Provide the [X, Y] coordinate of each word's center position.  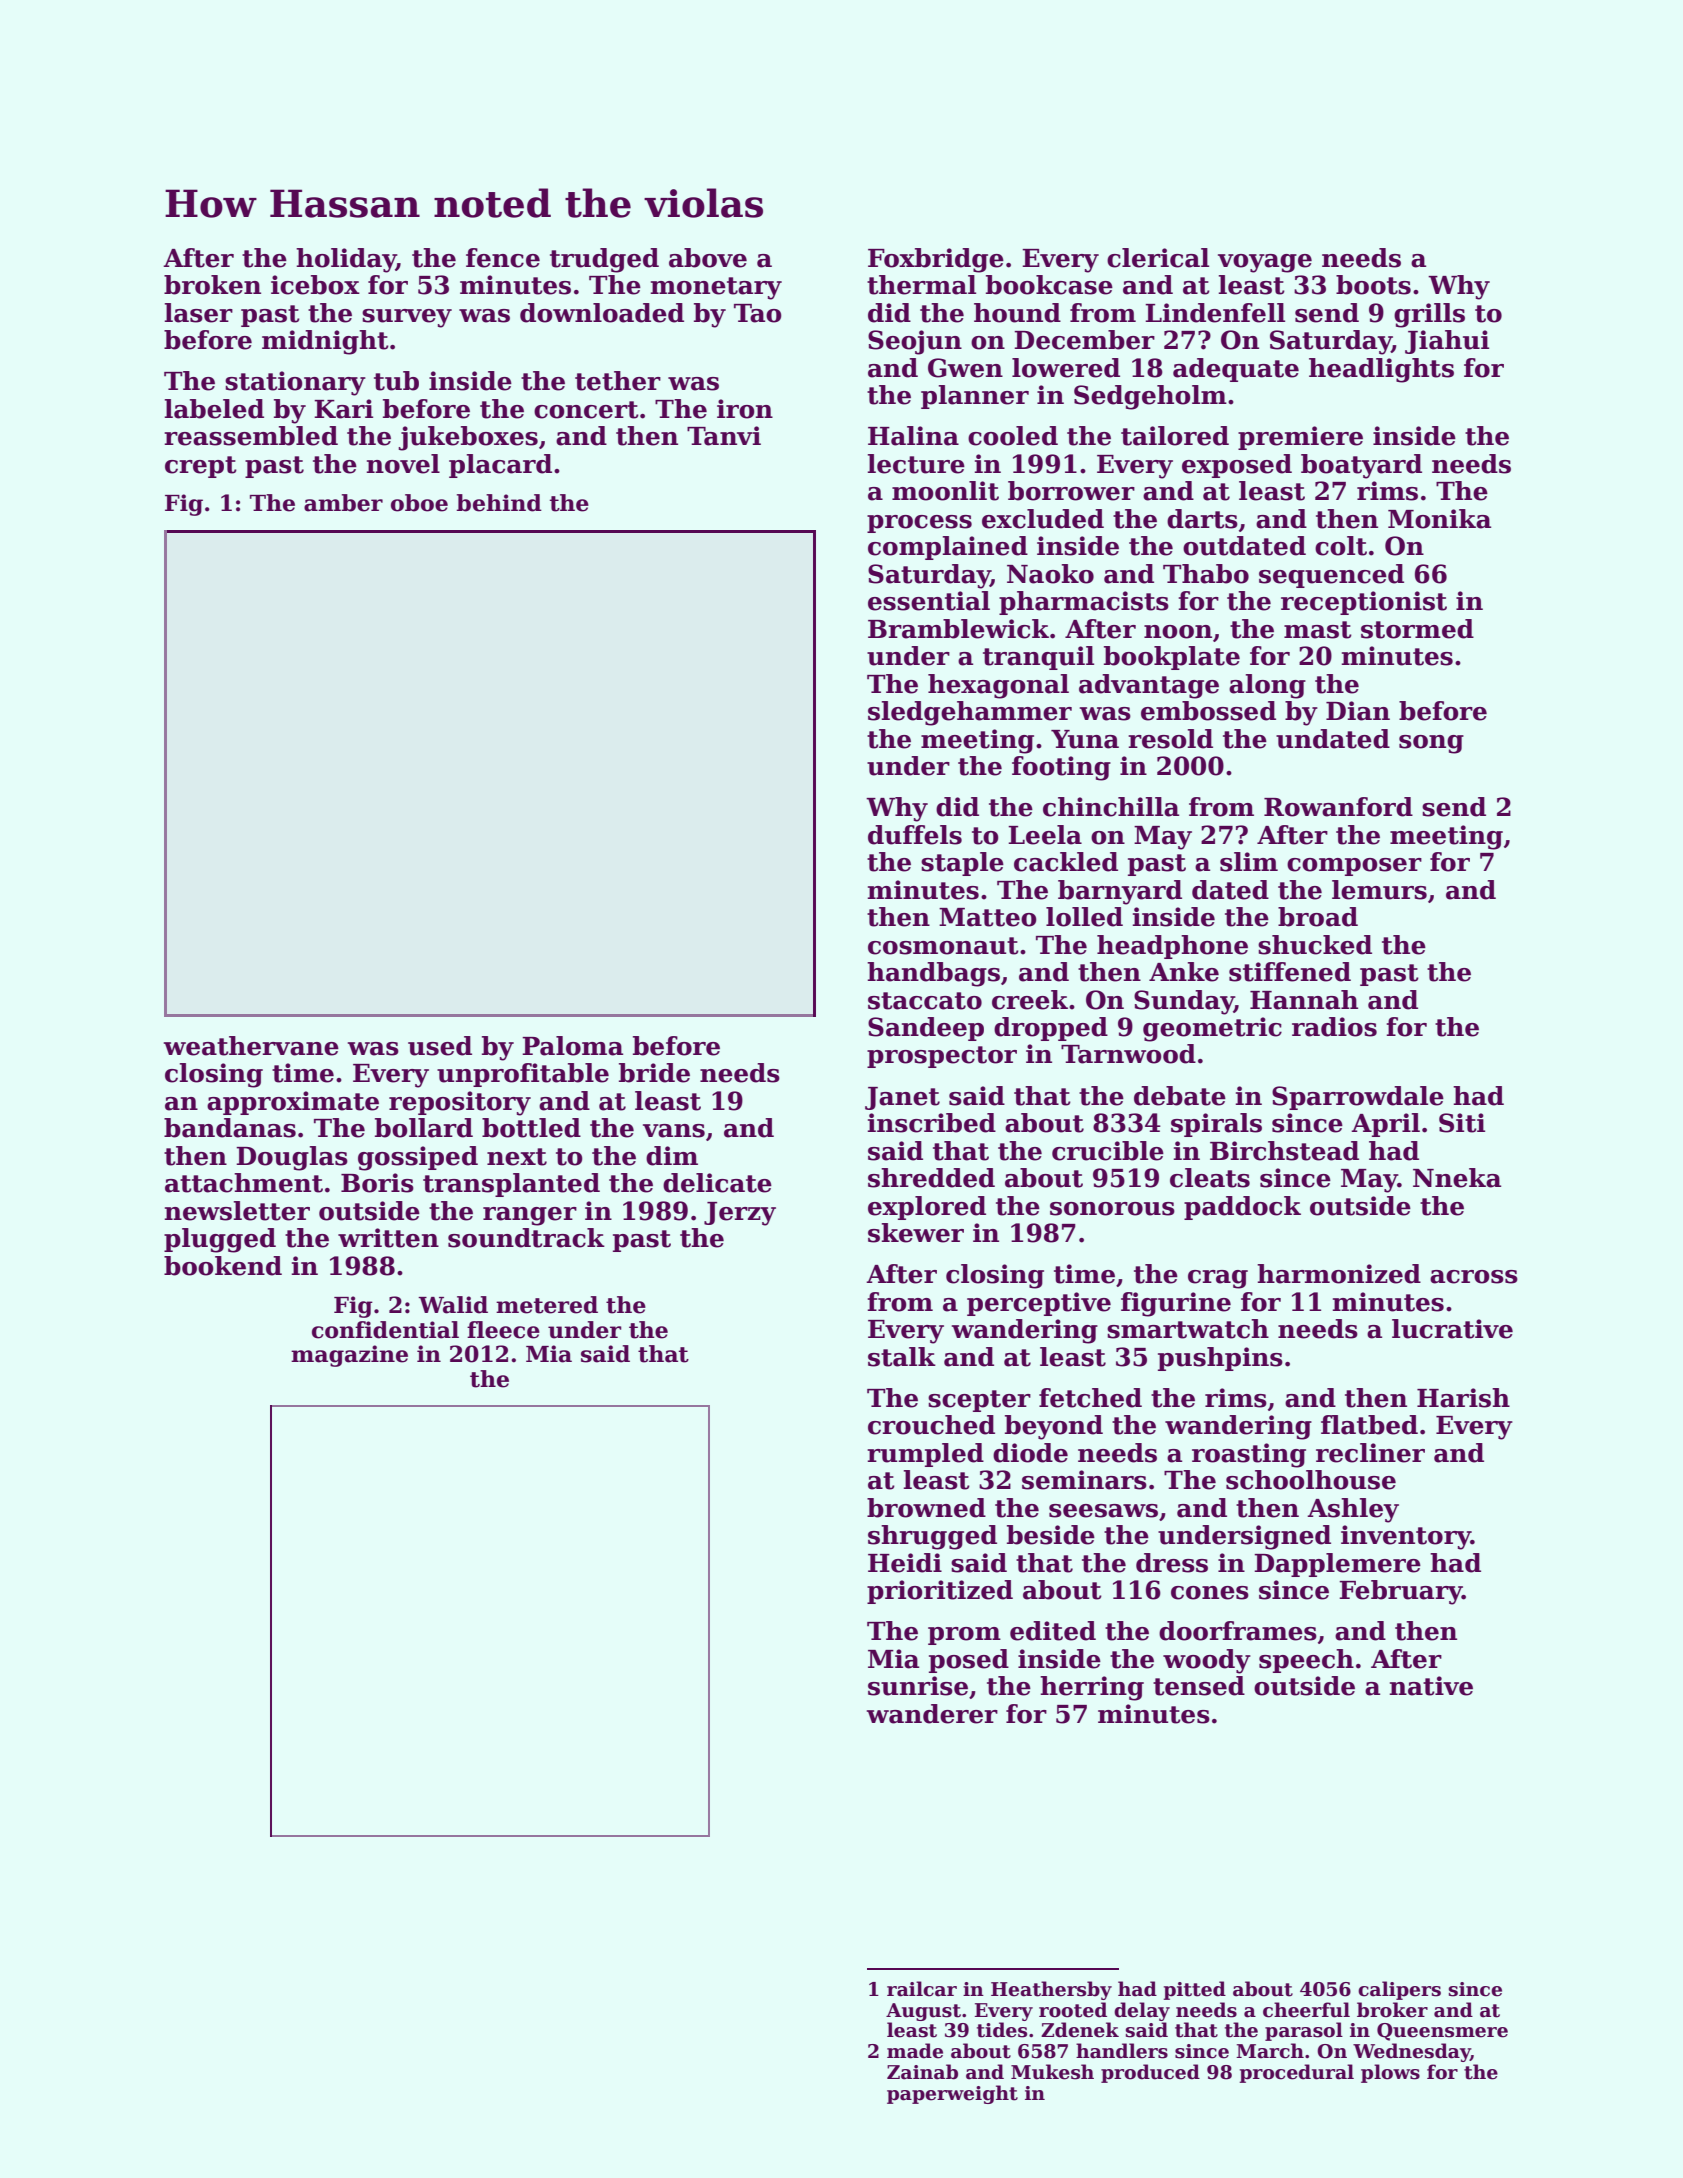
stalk [902, 1357]
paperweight [952, 2094]
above [708, 258]
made [915, 2051]
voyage [1265, 263]
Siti [1462, 1123]
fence [503, 258]
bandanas [230, 1128]
